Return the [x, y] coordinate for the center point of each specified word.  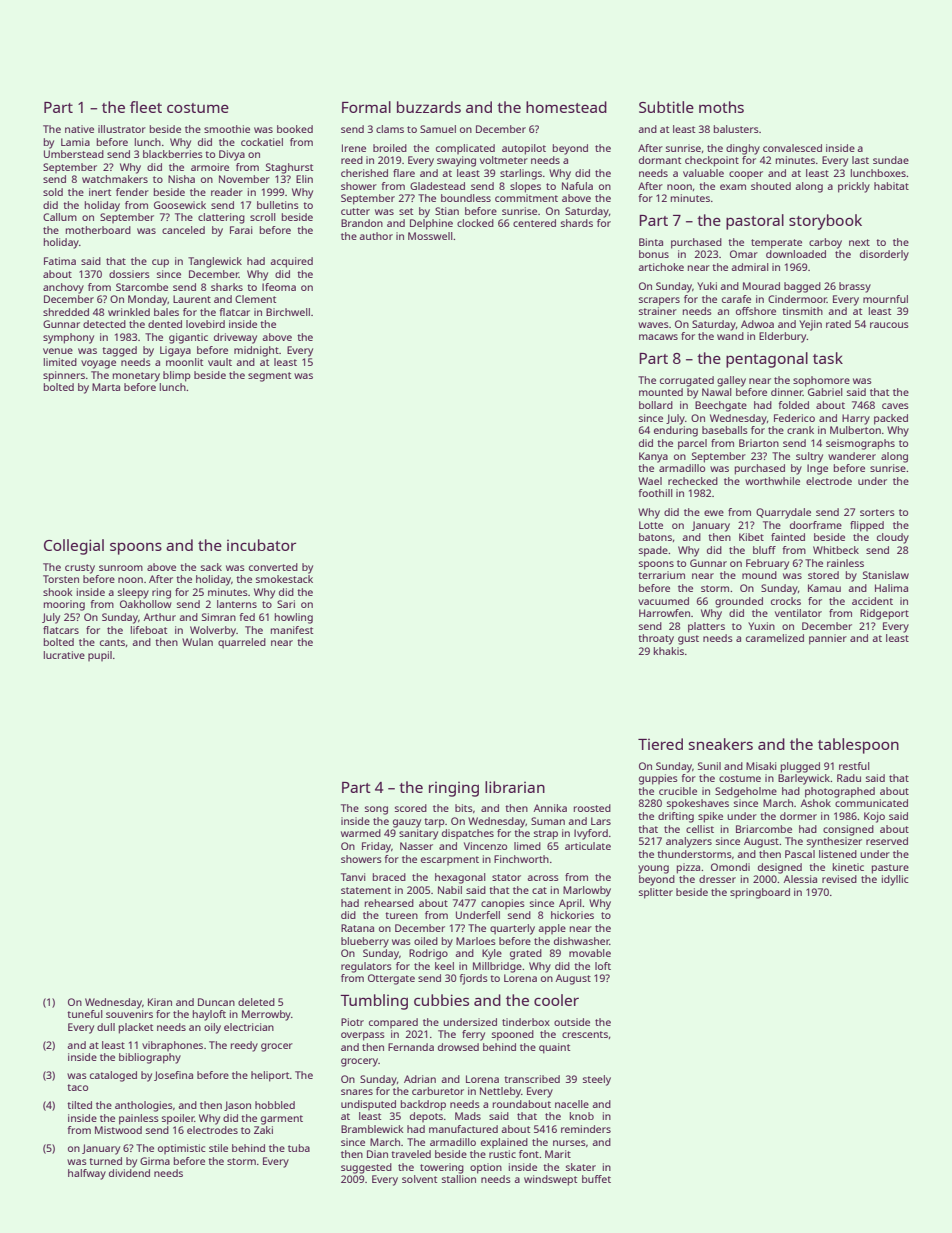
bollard [656, 405]
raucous [889, 325]
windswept [550, 1180]
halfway [87, 1174]
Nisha [181, 179]
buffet [596, 1179]
